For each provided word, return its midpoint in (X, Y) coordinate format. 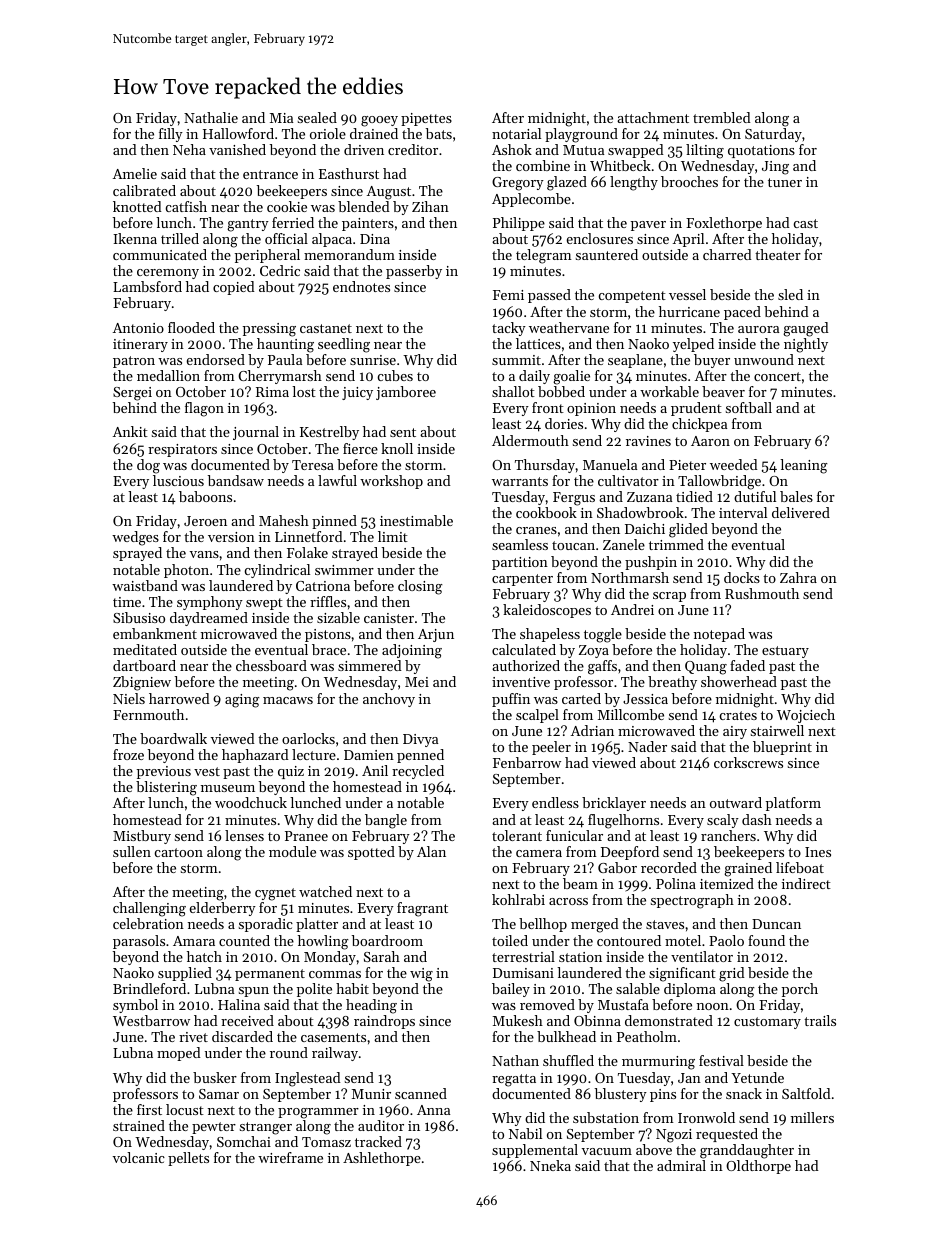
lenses (244, 835)
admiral (681, 1165)
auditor (381, 1125)
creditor (413, 149)
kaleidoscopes (547, 611)
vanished (237, 149)
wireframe (290, 1157)
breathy (672, 683)
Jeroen (205, 521)
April (688, 240)
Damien (369, 755)
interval (743, 512)
